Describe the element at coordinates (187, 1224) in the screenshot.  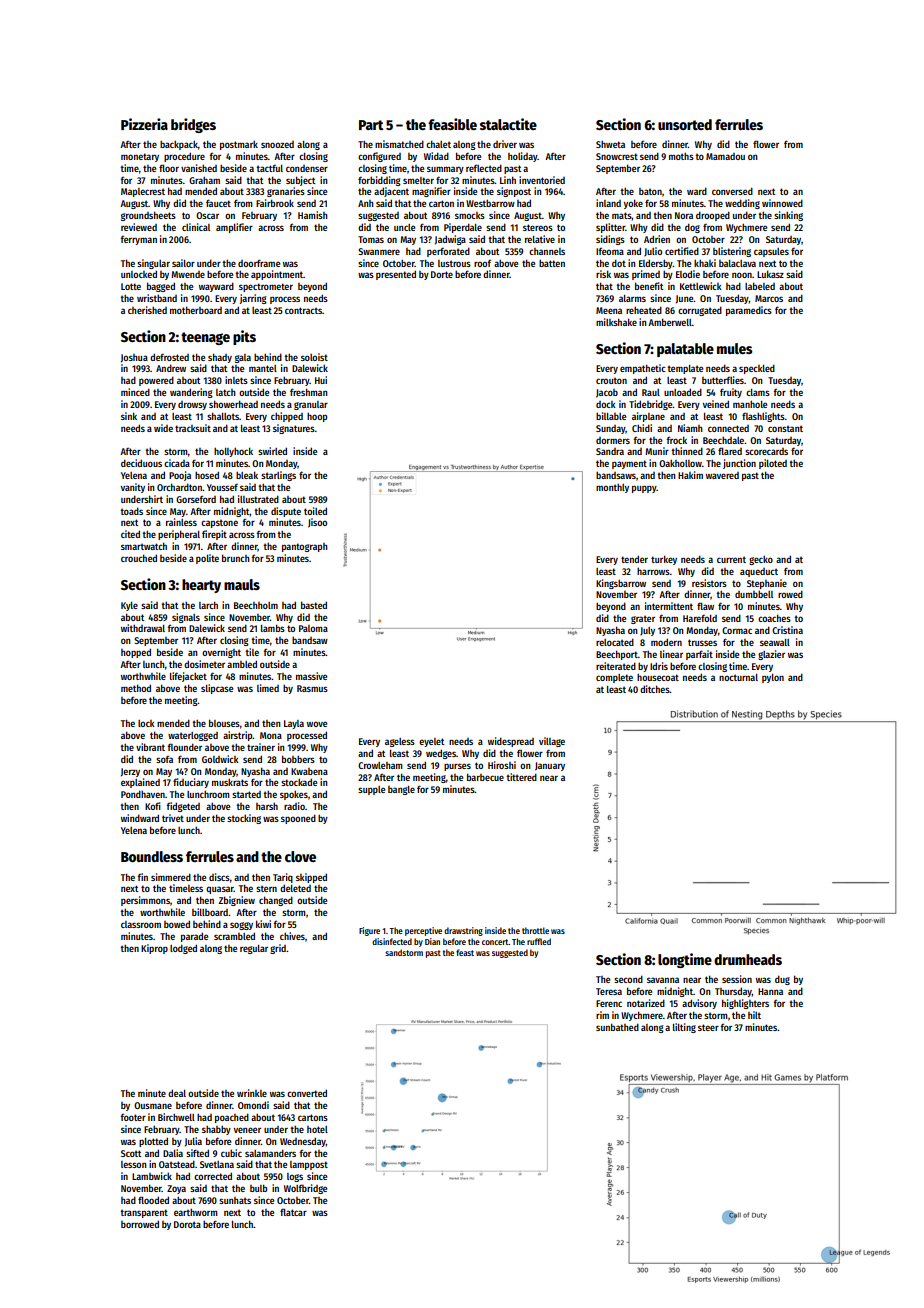
I see `Dorota` at that location.
